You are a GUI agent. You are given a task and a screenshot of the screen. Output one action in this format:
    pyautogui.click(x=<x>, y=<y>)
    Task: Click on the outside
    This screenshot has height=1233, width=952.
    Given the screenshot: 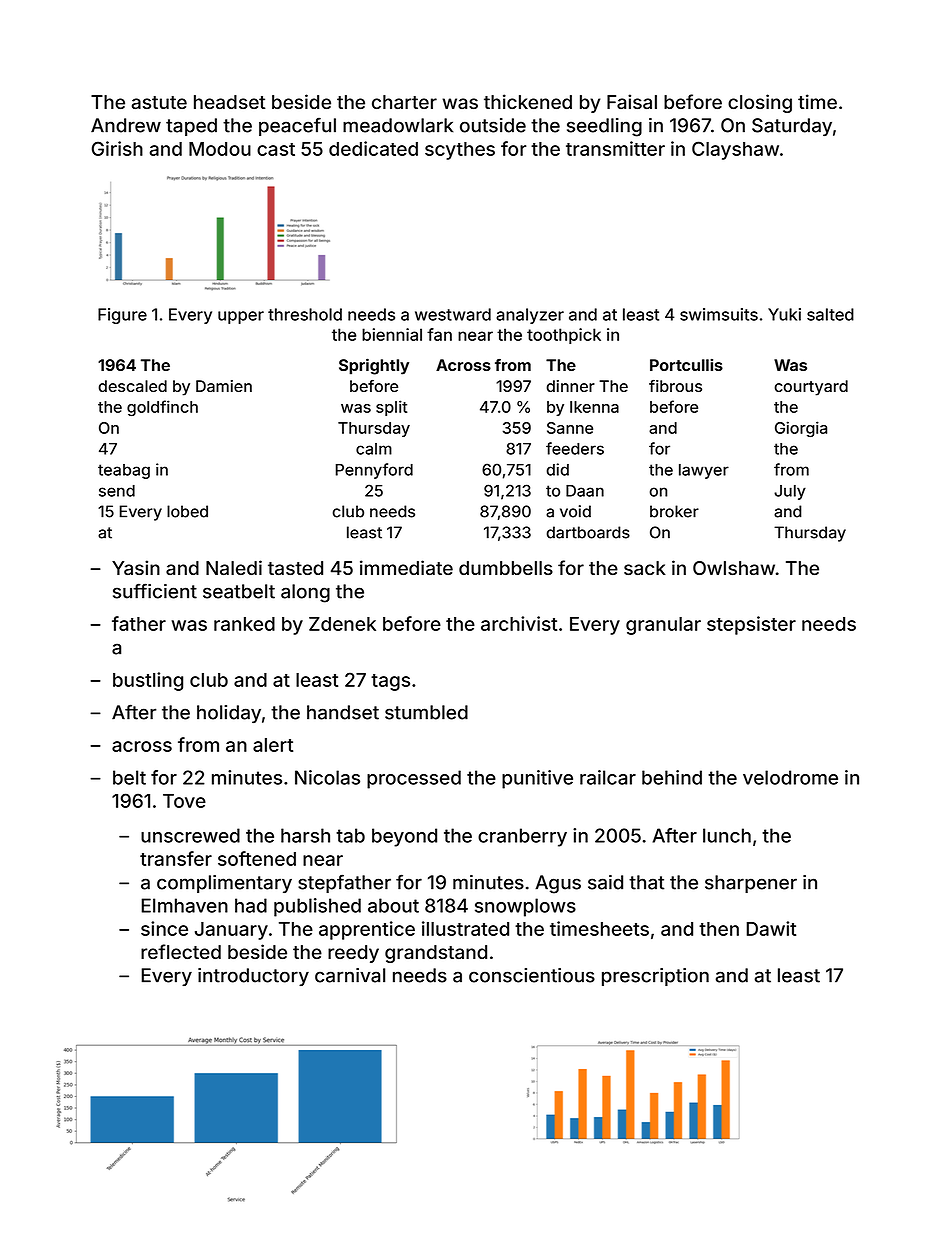 What is the action you would take?
    pyautogui.click(x=493, y=125)
